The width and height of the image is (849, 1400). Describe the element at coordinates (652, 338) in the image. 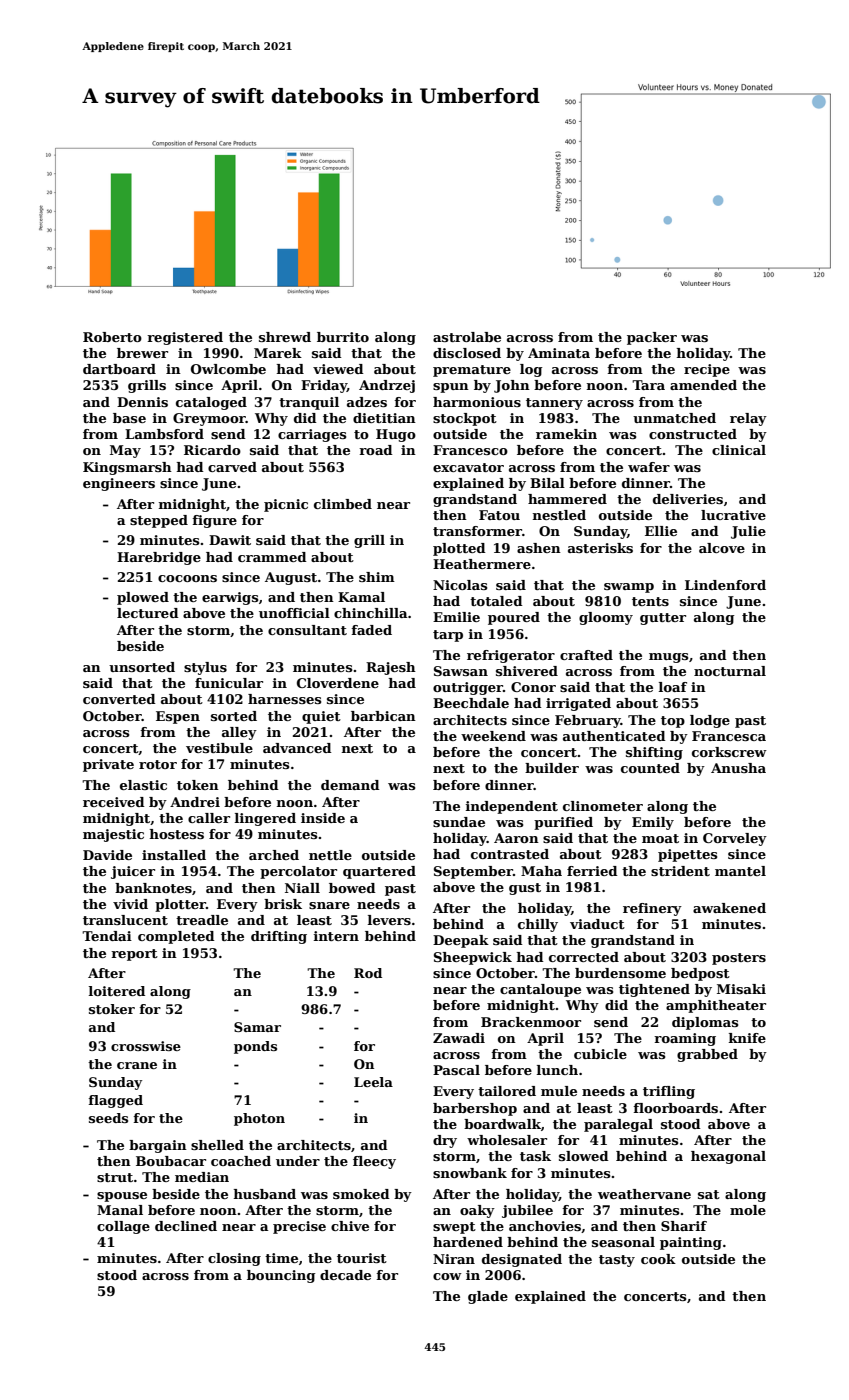

I see `packer` at that location.
